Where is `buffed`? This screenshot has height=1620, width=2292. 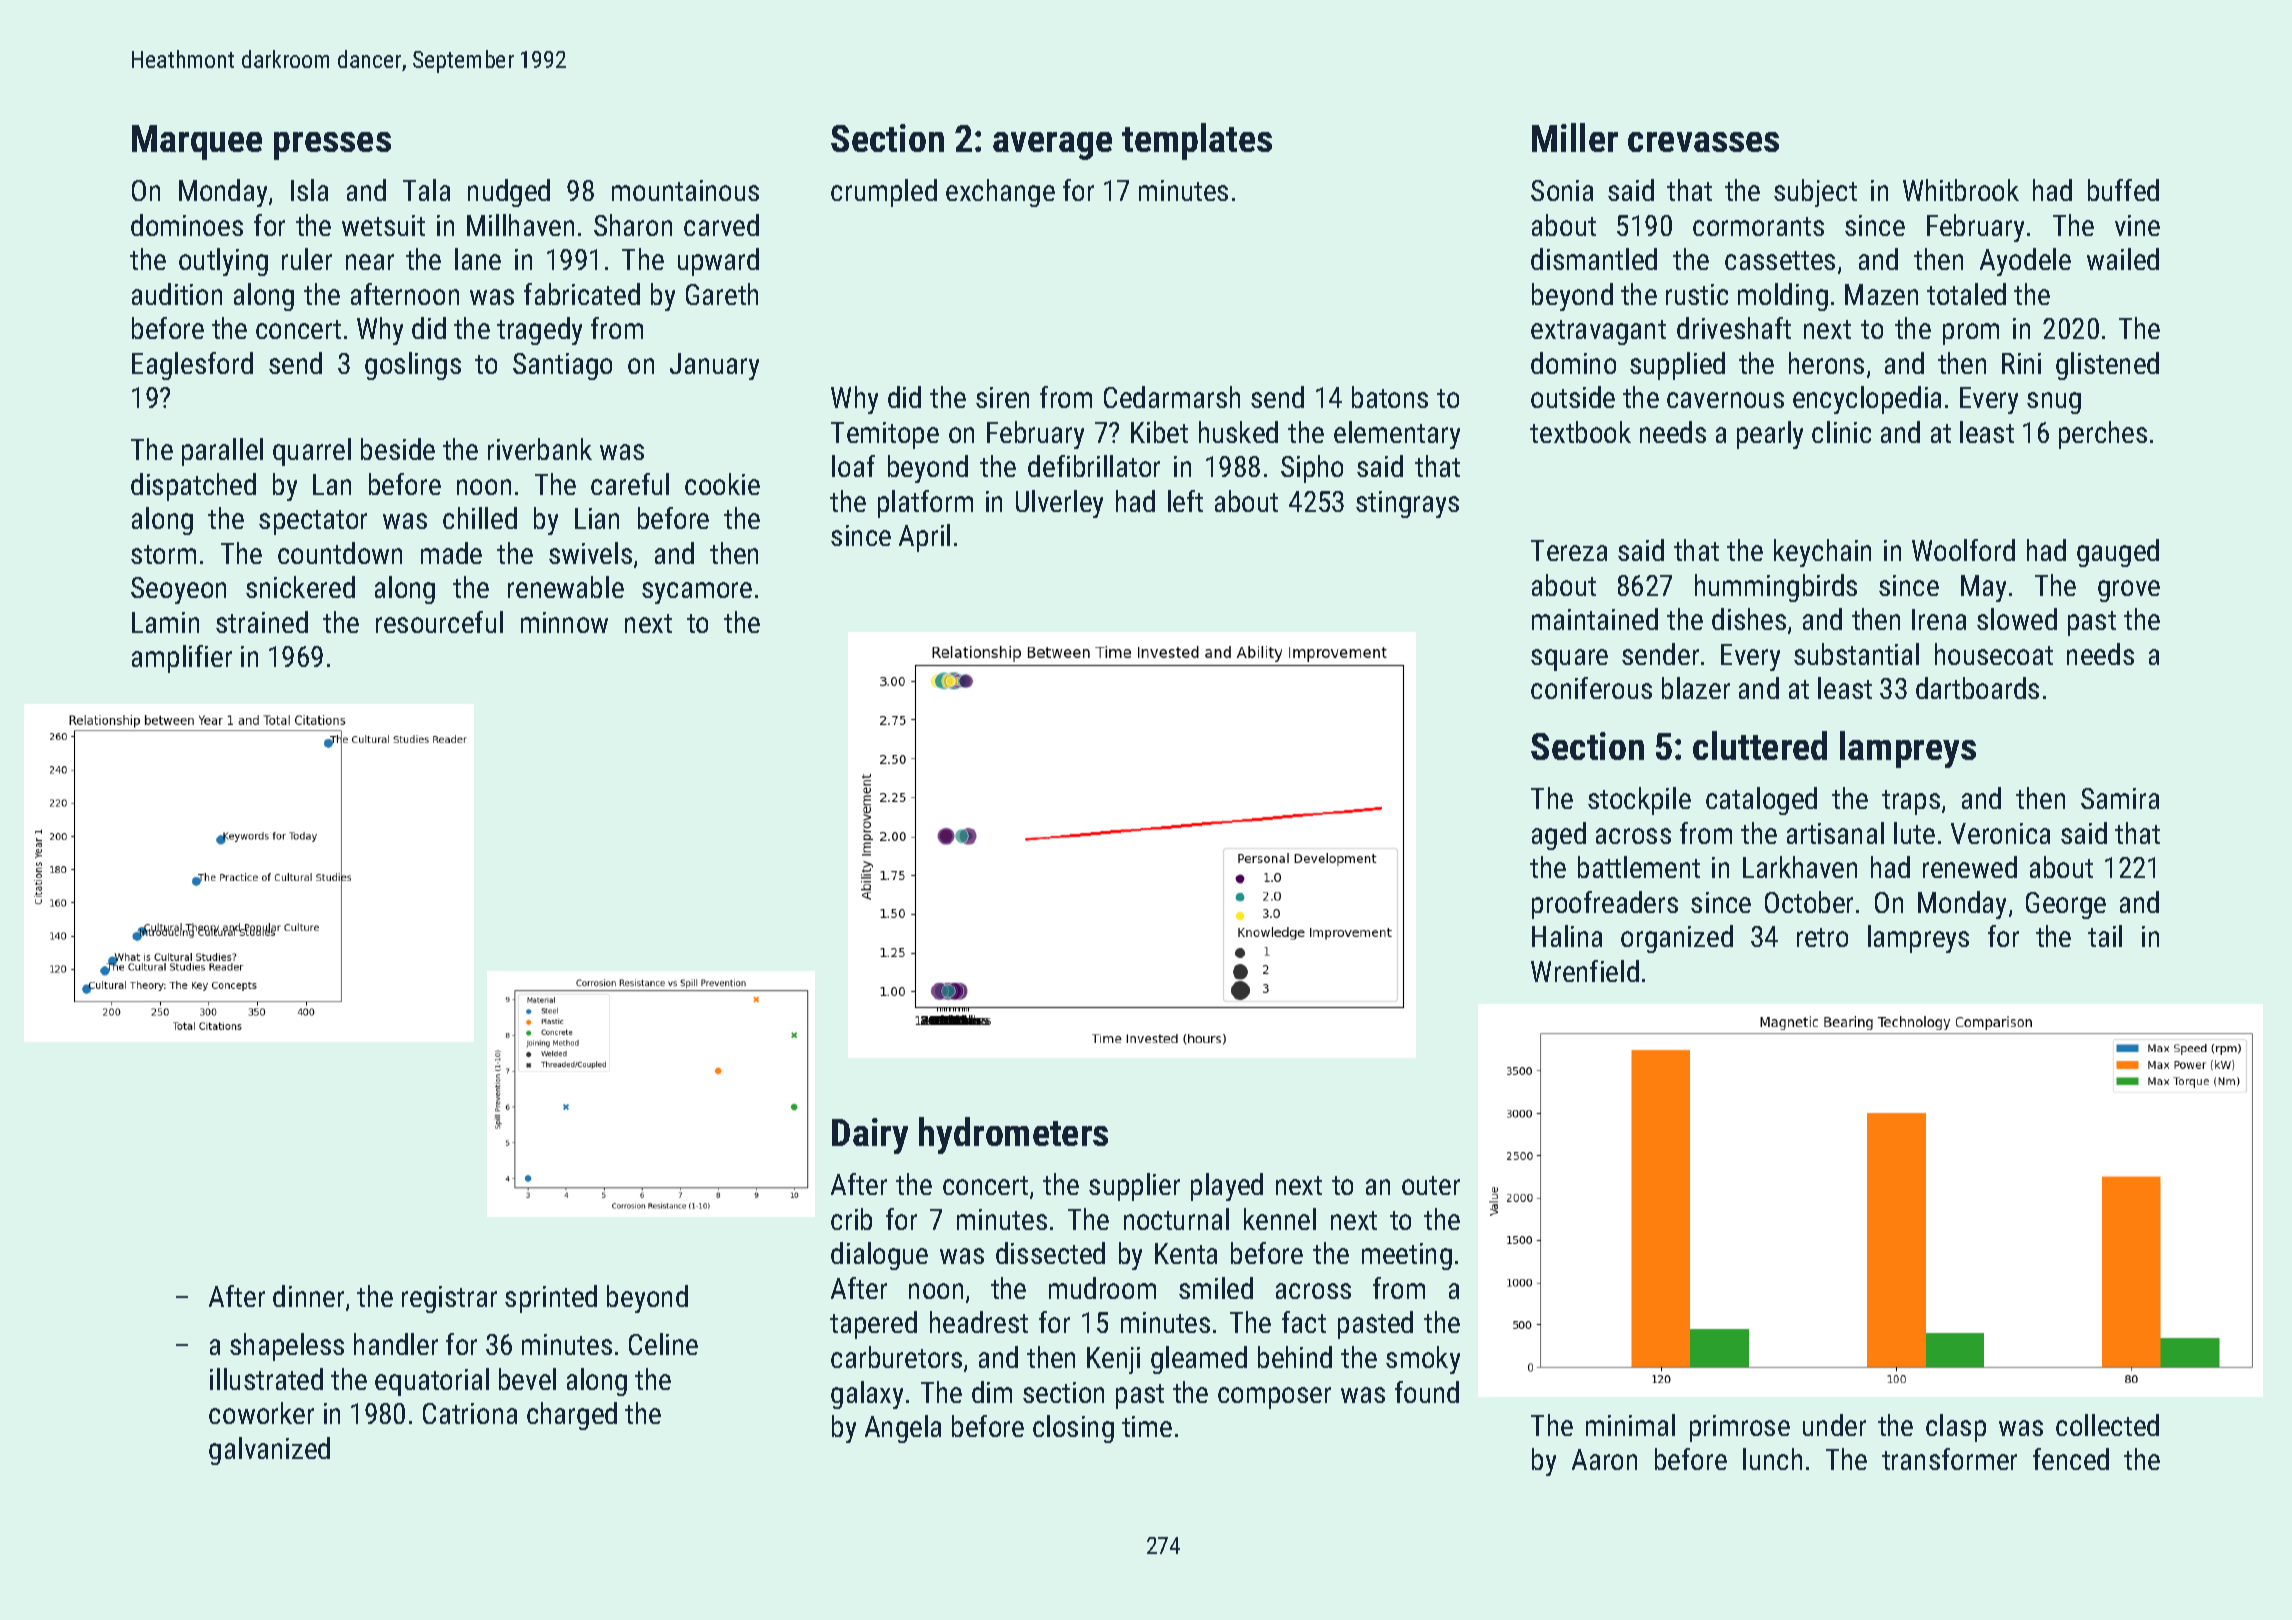 buffed is located at coordinates (2123, 190).
